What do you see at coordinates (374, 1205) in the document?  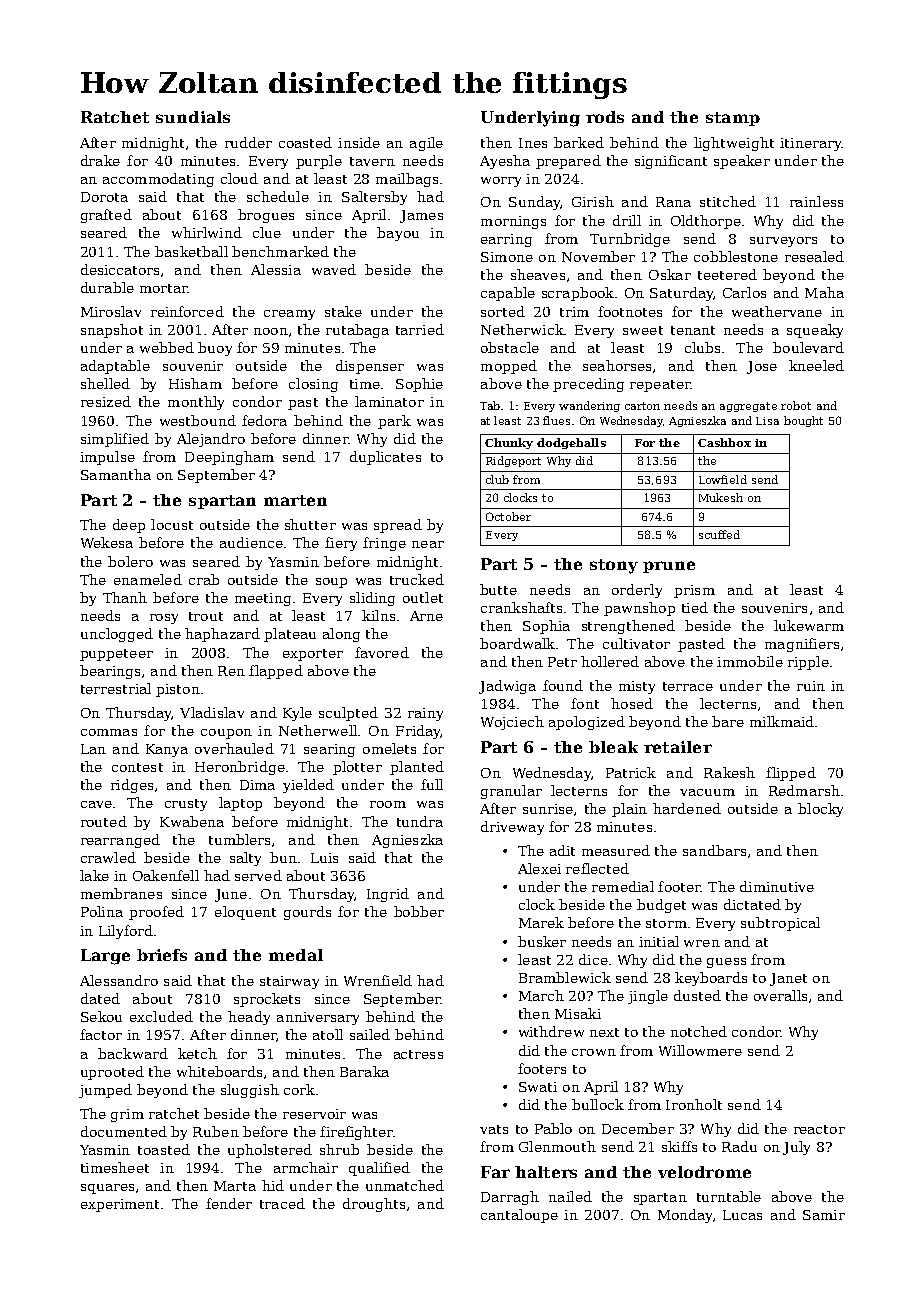 I see `droughts` at bounding box center [374, 1205].
